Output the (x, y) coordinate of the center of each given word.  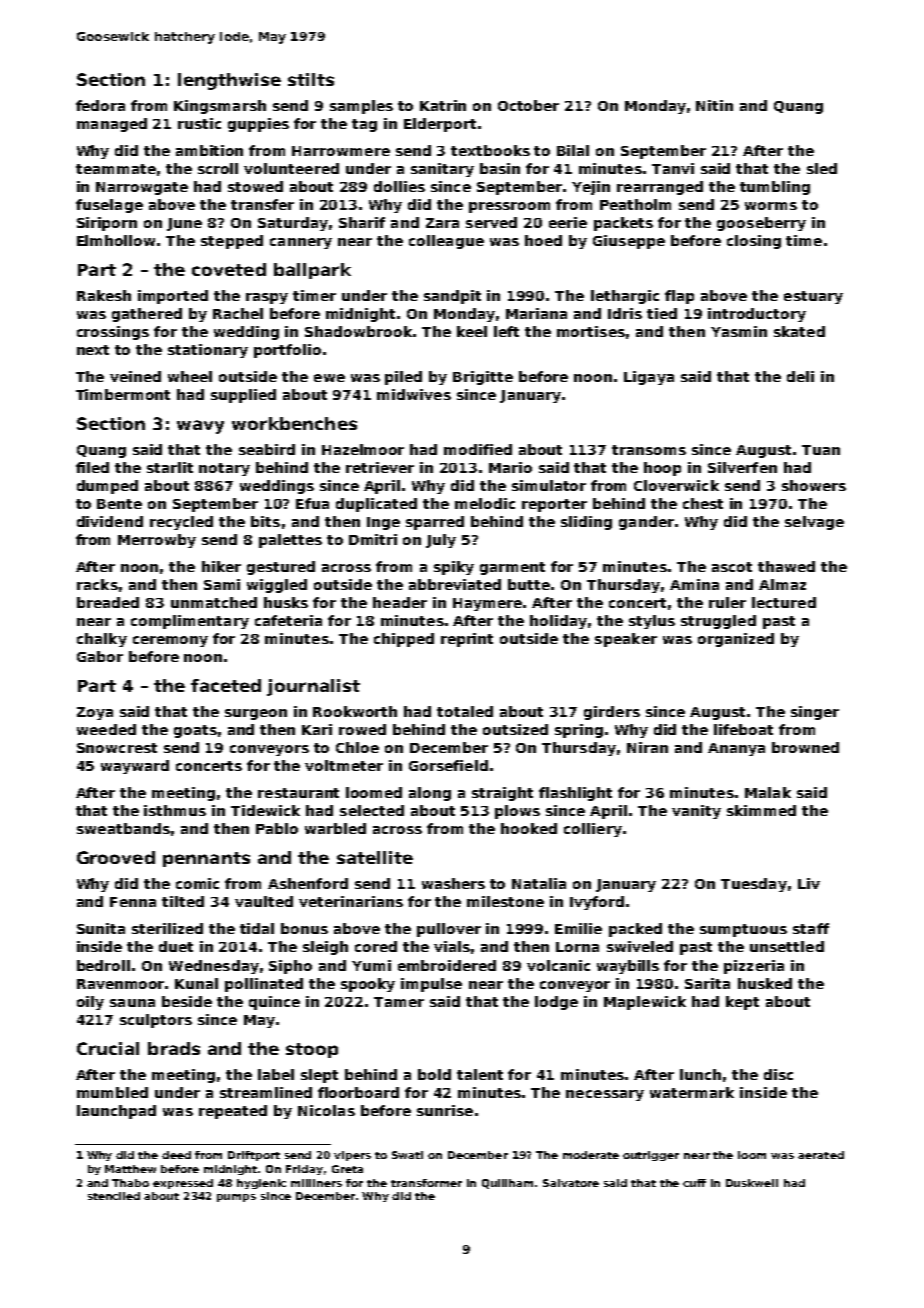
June (184, 224)
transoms (649, 450)
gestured (281, 568)
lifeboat (743, 729)
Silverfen (742, 467)
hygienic (261, 1184)
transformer (426, 1183)
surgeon (256, 714)
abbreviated (455, 584)
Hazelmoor (363, 449)
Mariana (536, 313)
